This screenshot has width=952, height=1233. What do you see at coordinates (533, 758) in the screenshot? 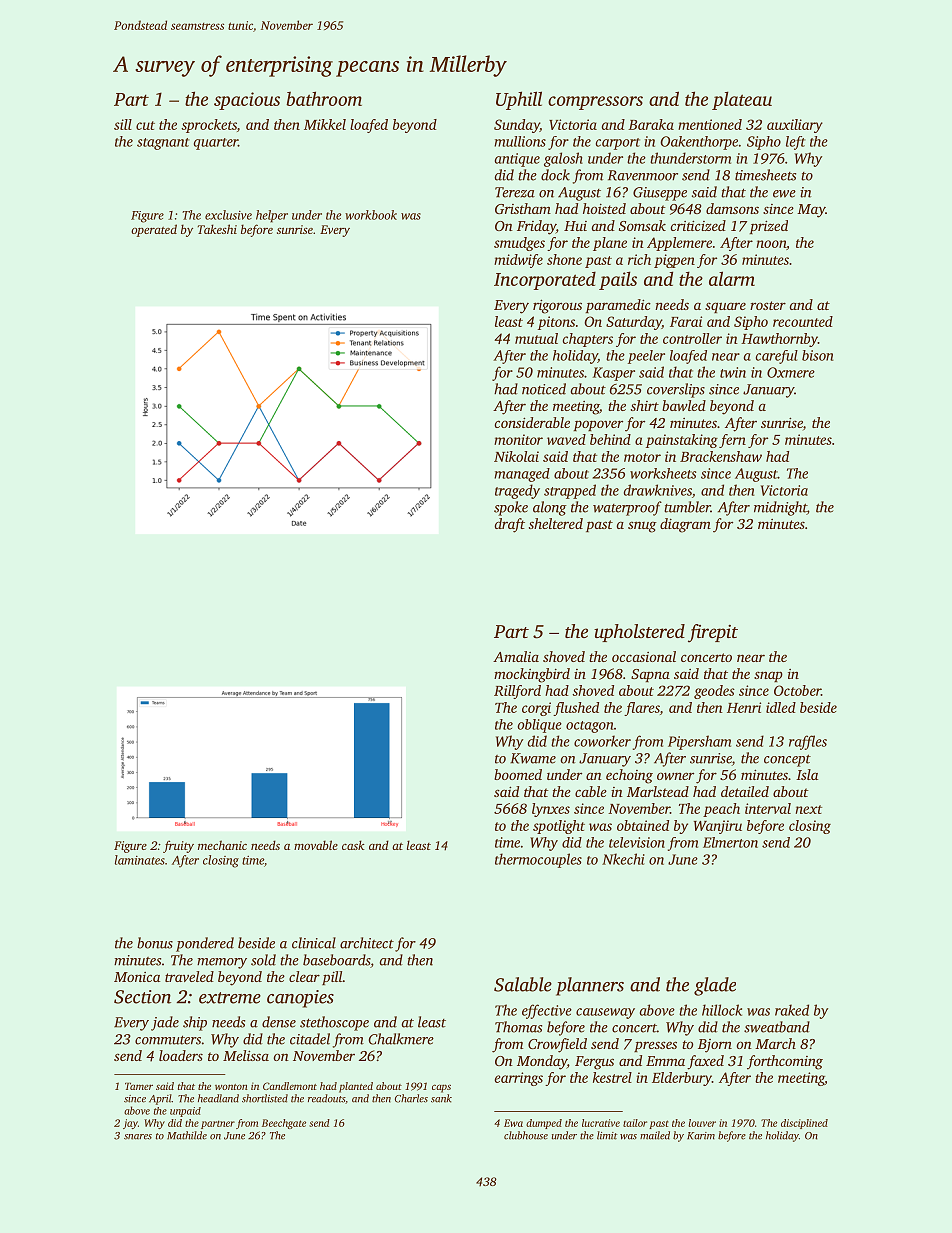
I see `Kwame` at bounding box center [533, 758].
